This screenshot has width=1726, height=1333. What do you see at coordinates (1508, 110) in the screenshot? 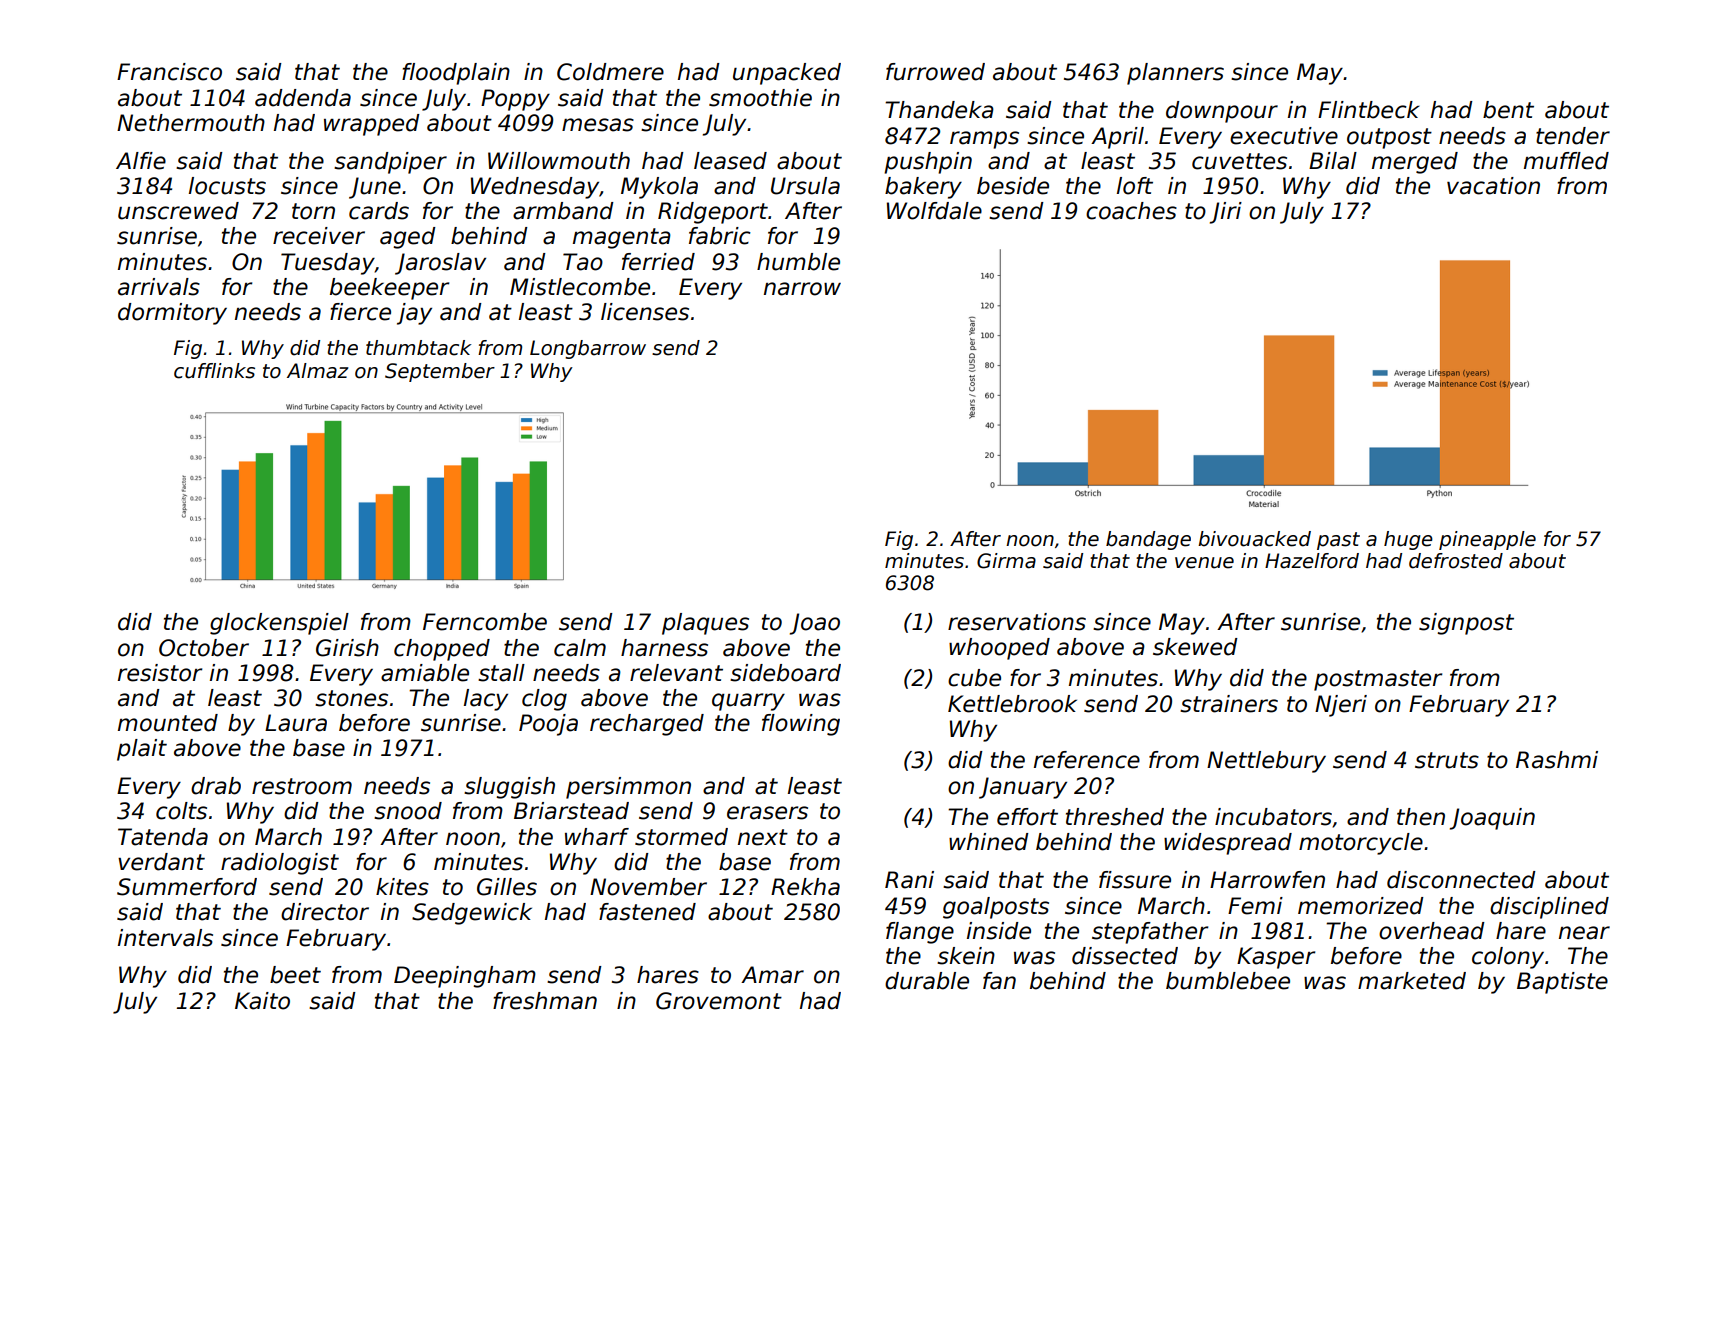
I see `bent` at bounding box center [1508, 110].
